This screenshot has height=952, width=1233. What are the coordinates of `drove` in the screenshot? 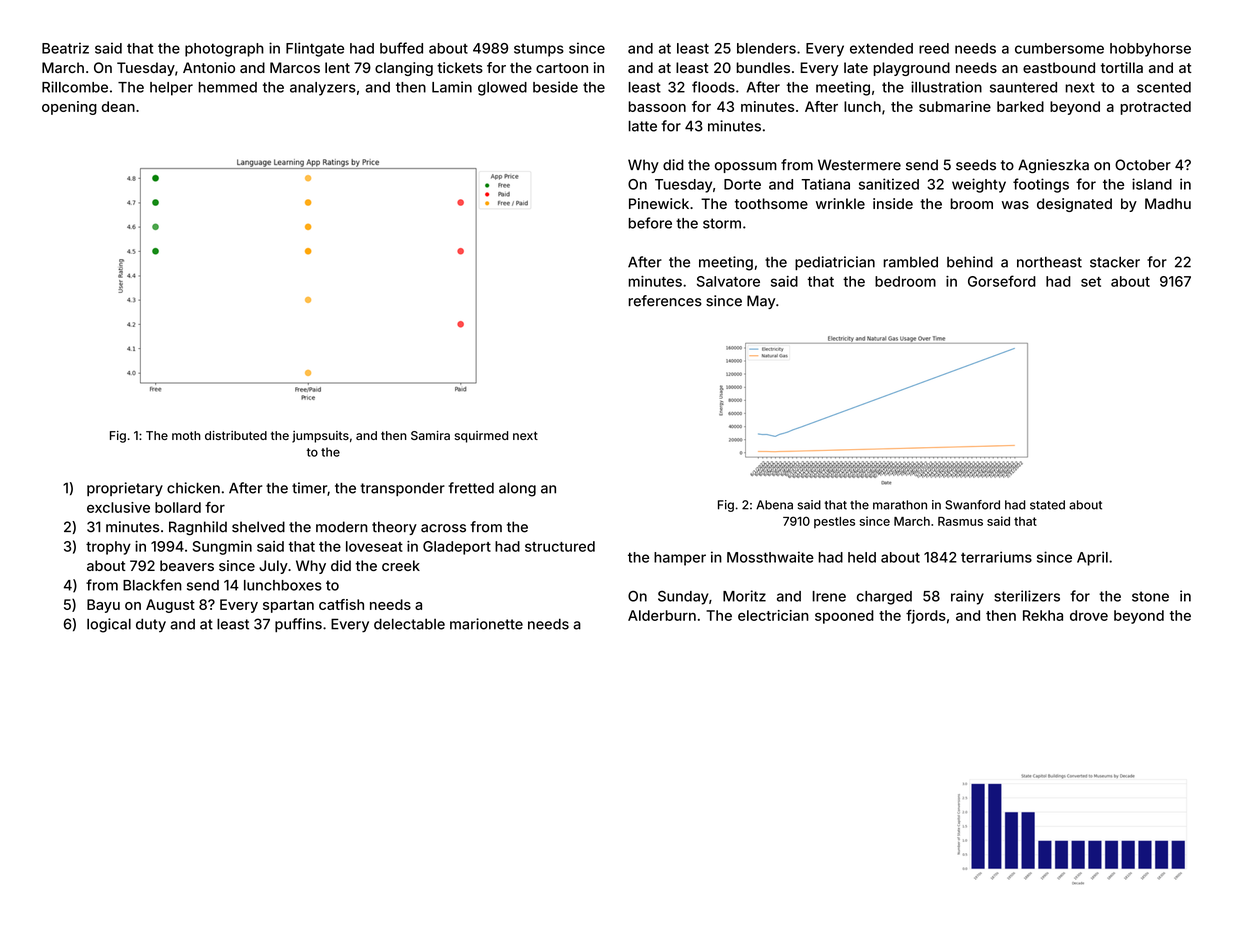 It's located at (1089, 615).
